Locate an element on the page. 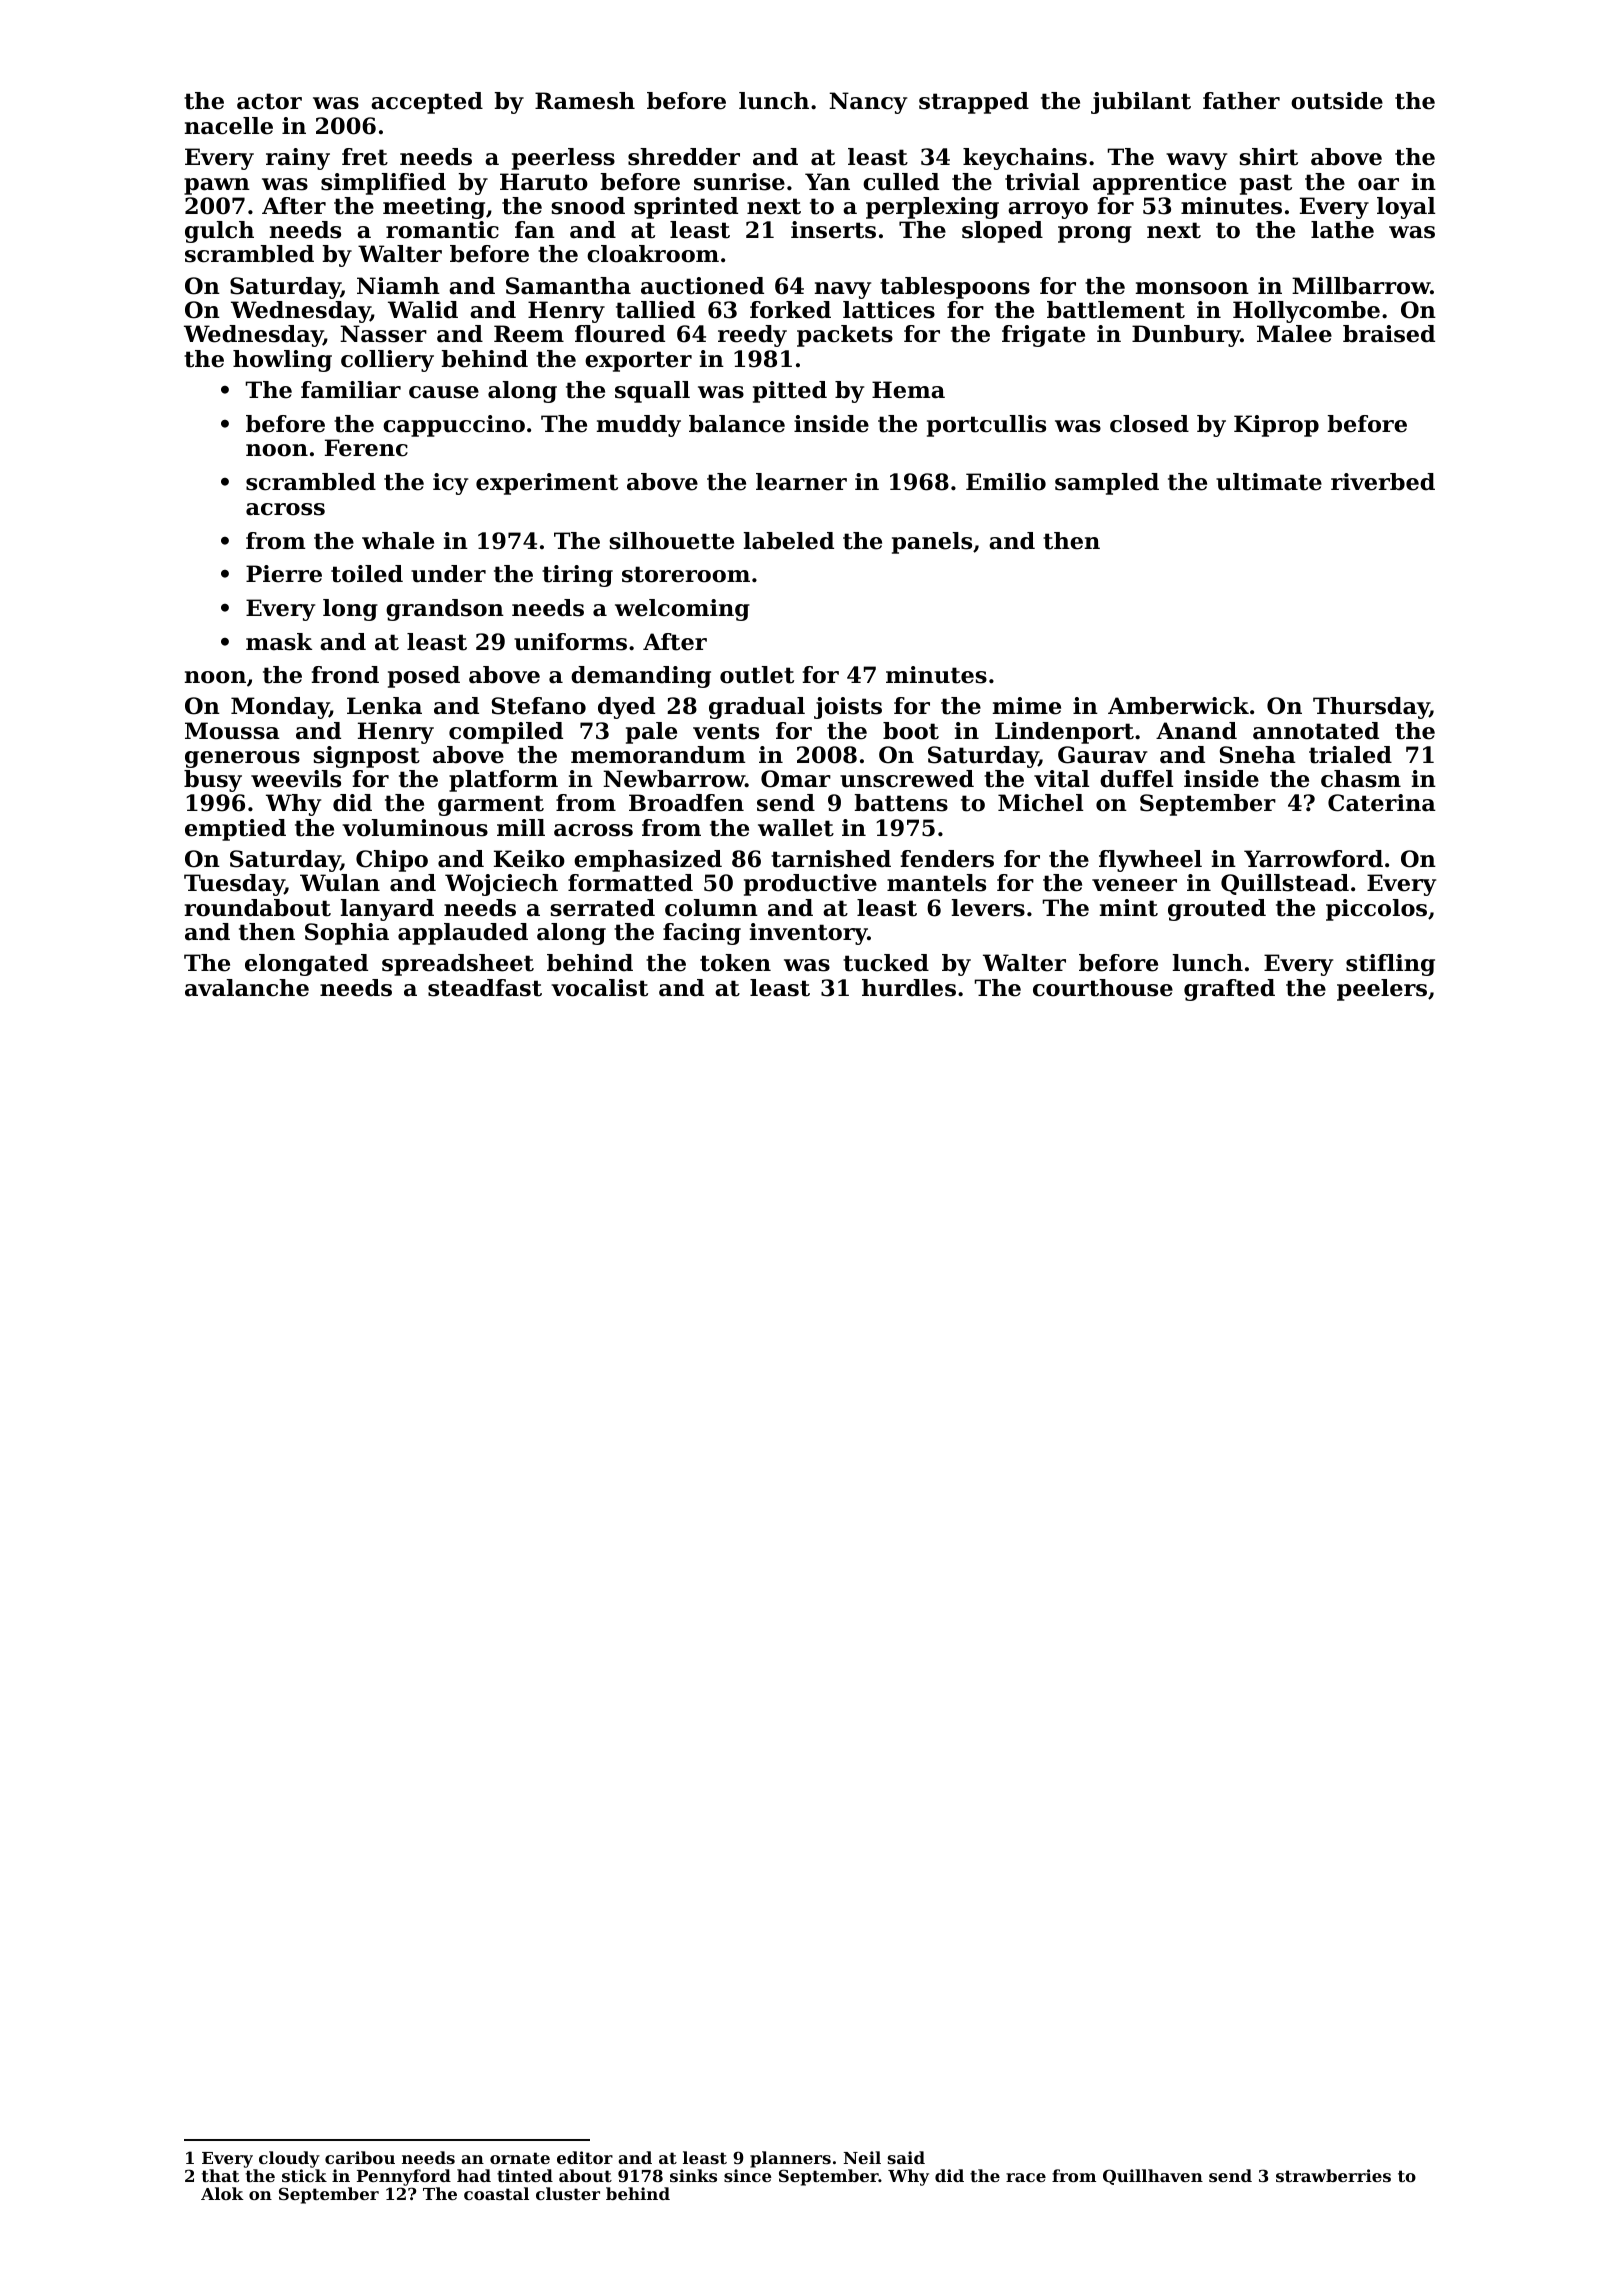 The image size is (1620, 2292). steadfast is located at coordinates (485, 988).
